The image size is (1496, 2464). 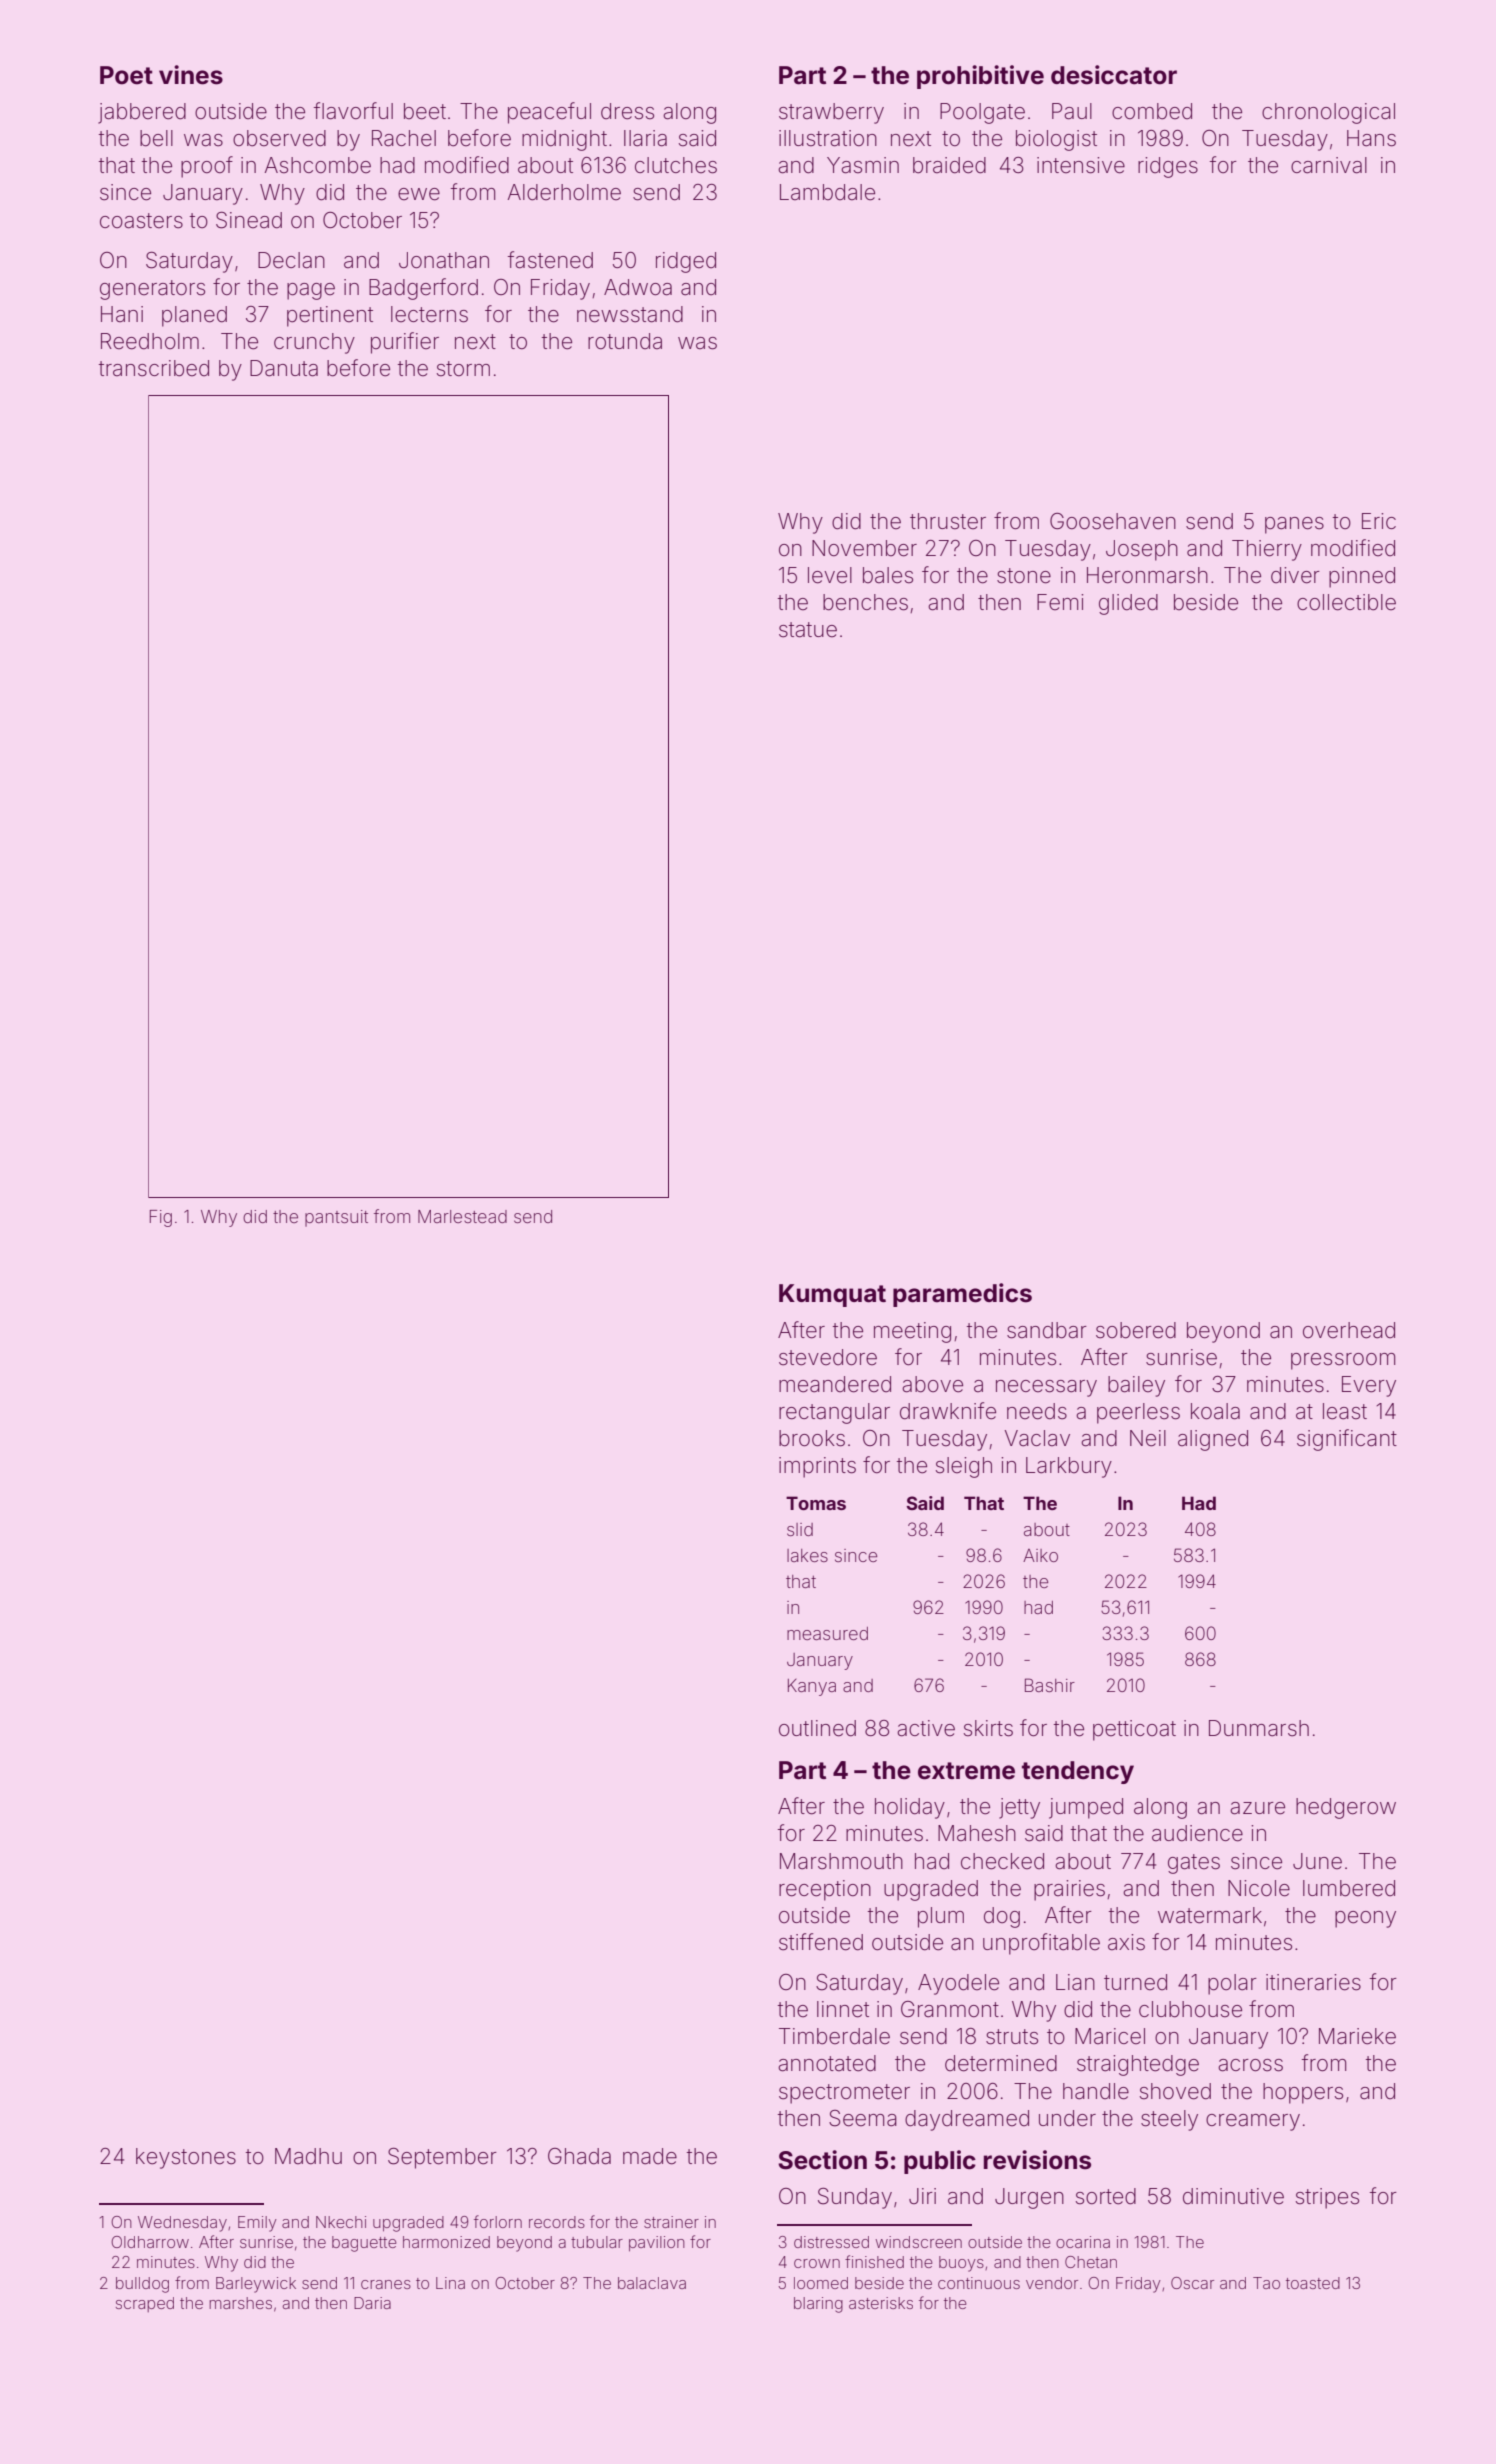 What do you see at coordinates (941, 1917) in the page?
I see `plum` at bounding box center [941, 1917].
